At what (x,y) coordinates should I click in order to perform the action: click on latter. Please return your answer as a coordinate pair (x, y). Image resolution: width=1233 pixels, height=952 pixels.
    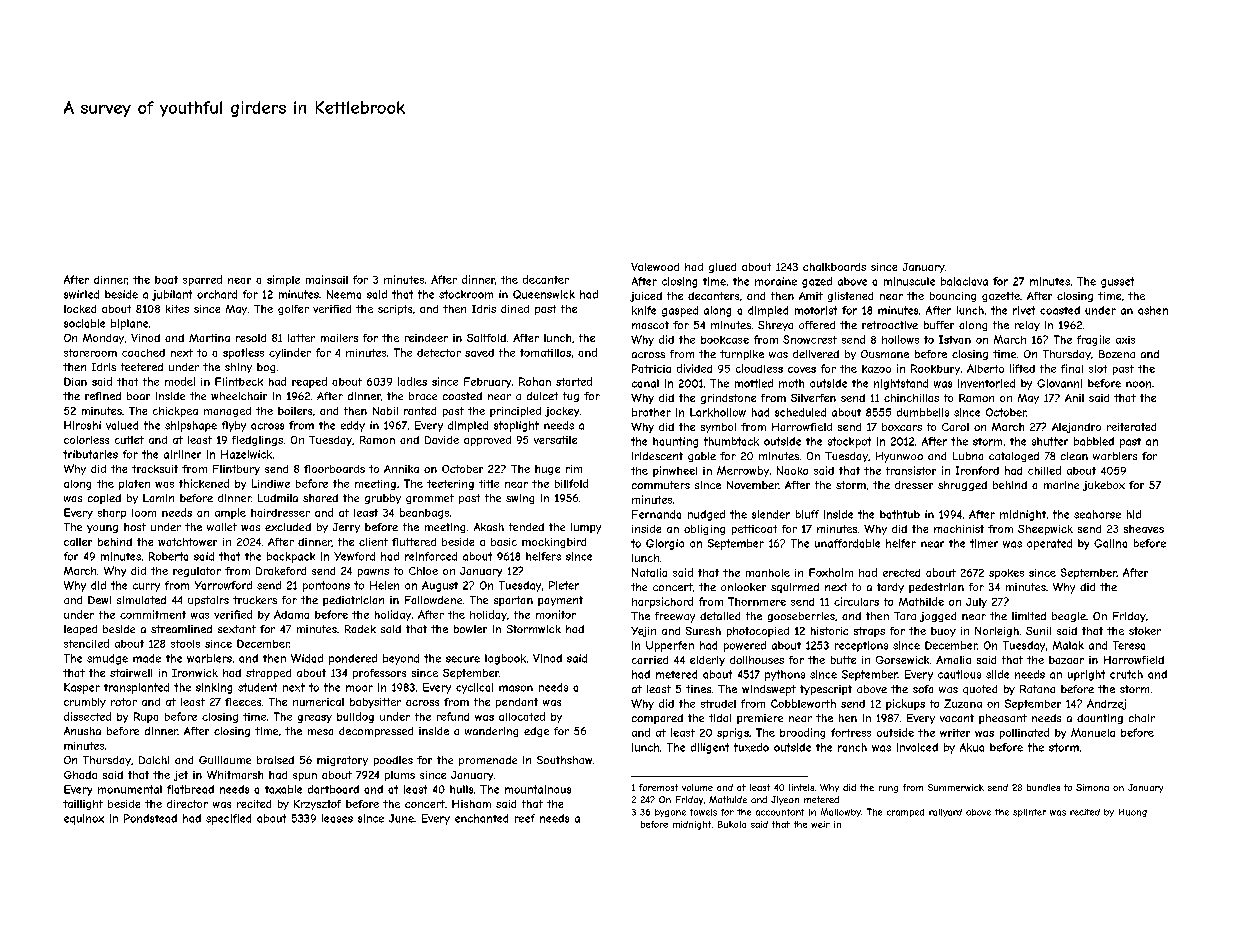
    Looking at the image, I should click on (301, 338).
